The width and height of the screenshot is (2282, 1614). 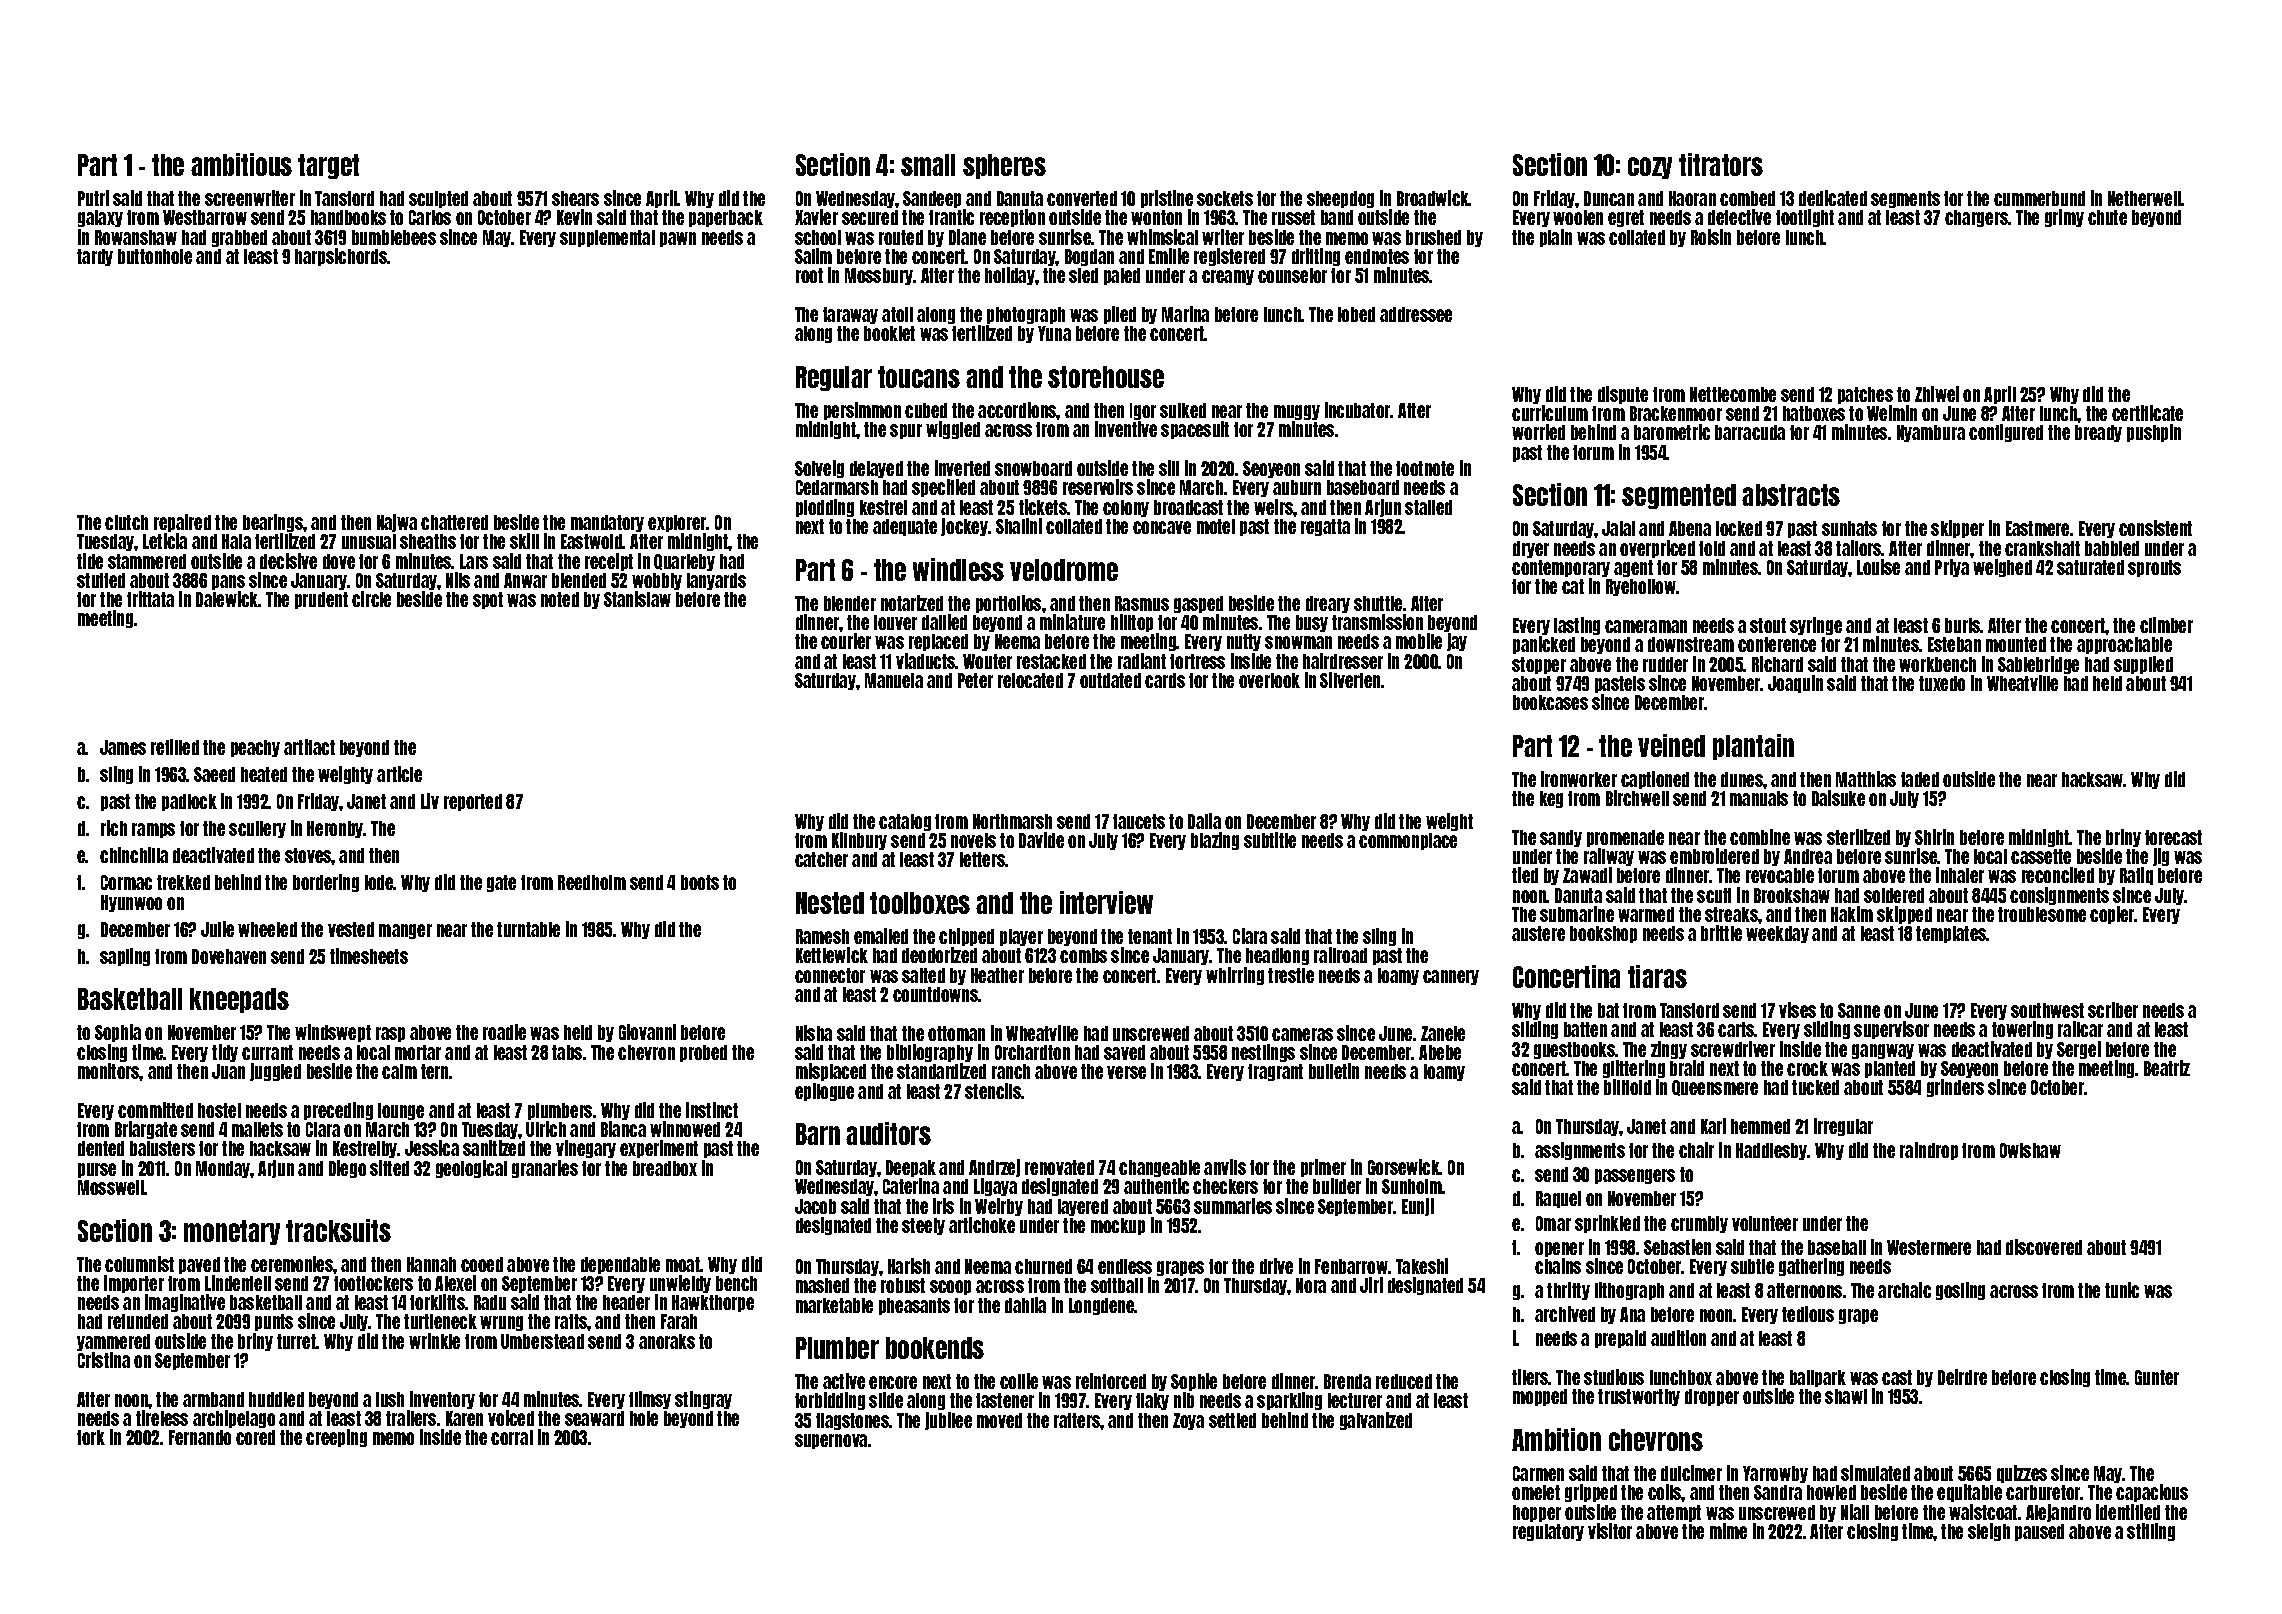 What do you see at coordinates (2166, 625) in the screenshot?
I see `climber` at bounding box center [2166, 625].
